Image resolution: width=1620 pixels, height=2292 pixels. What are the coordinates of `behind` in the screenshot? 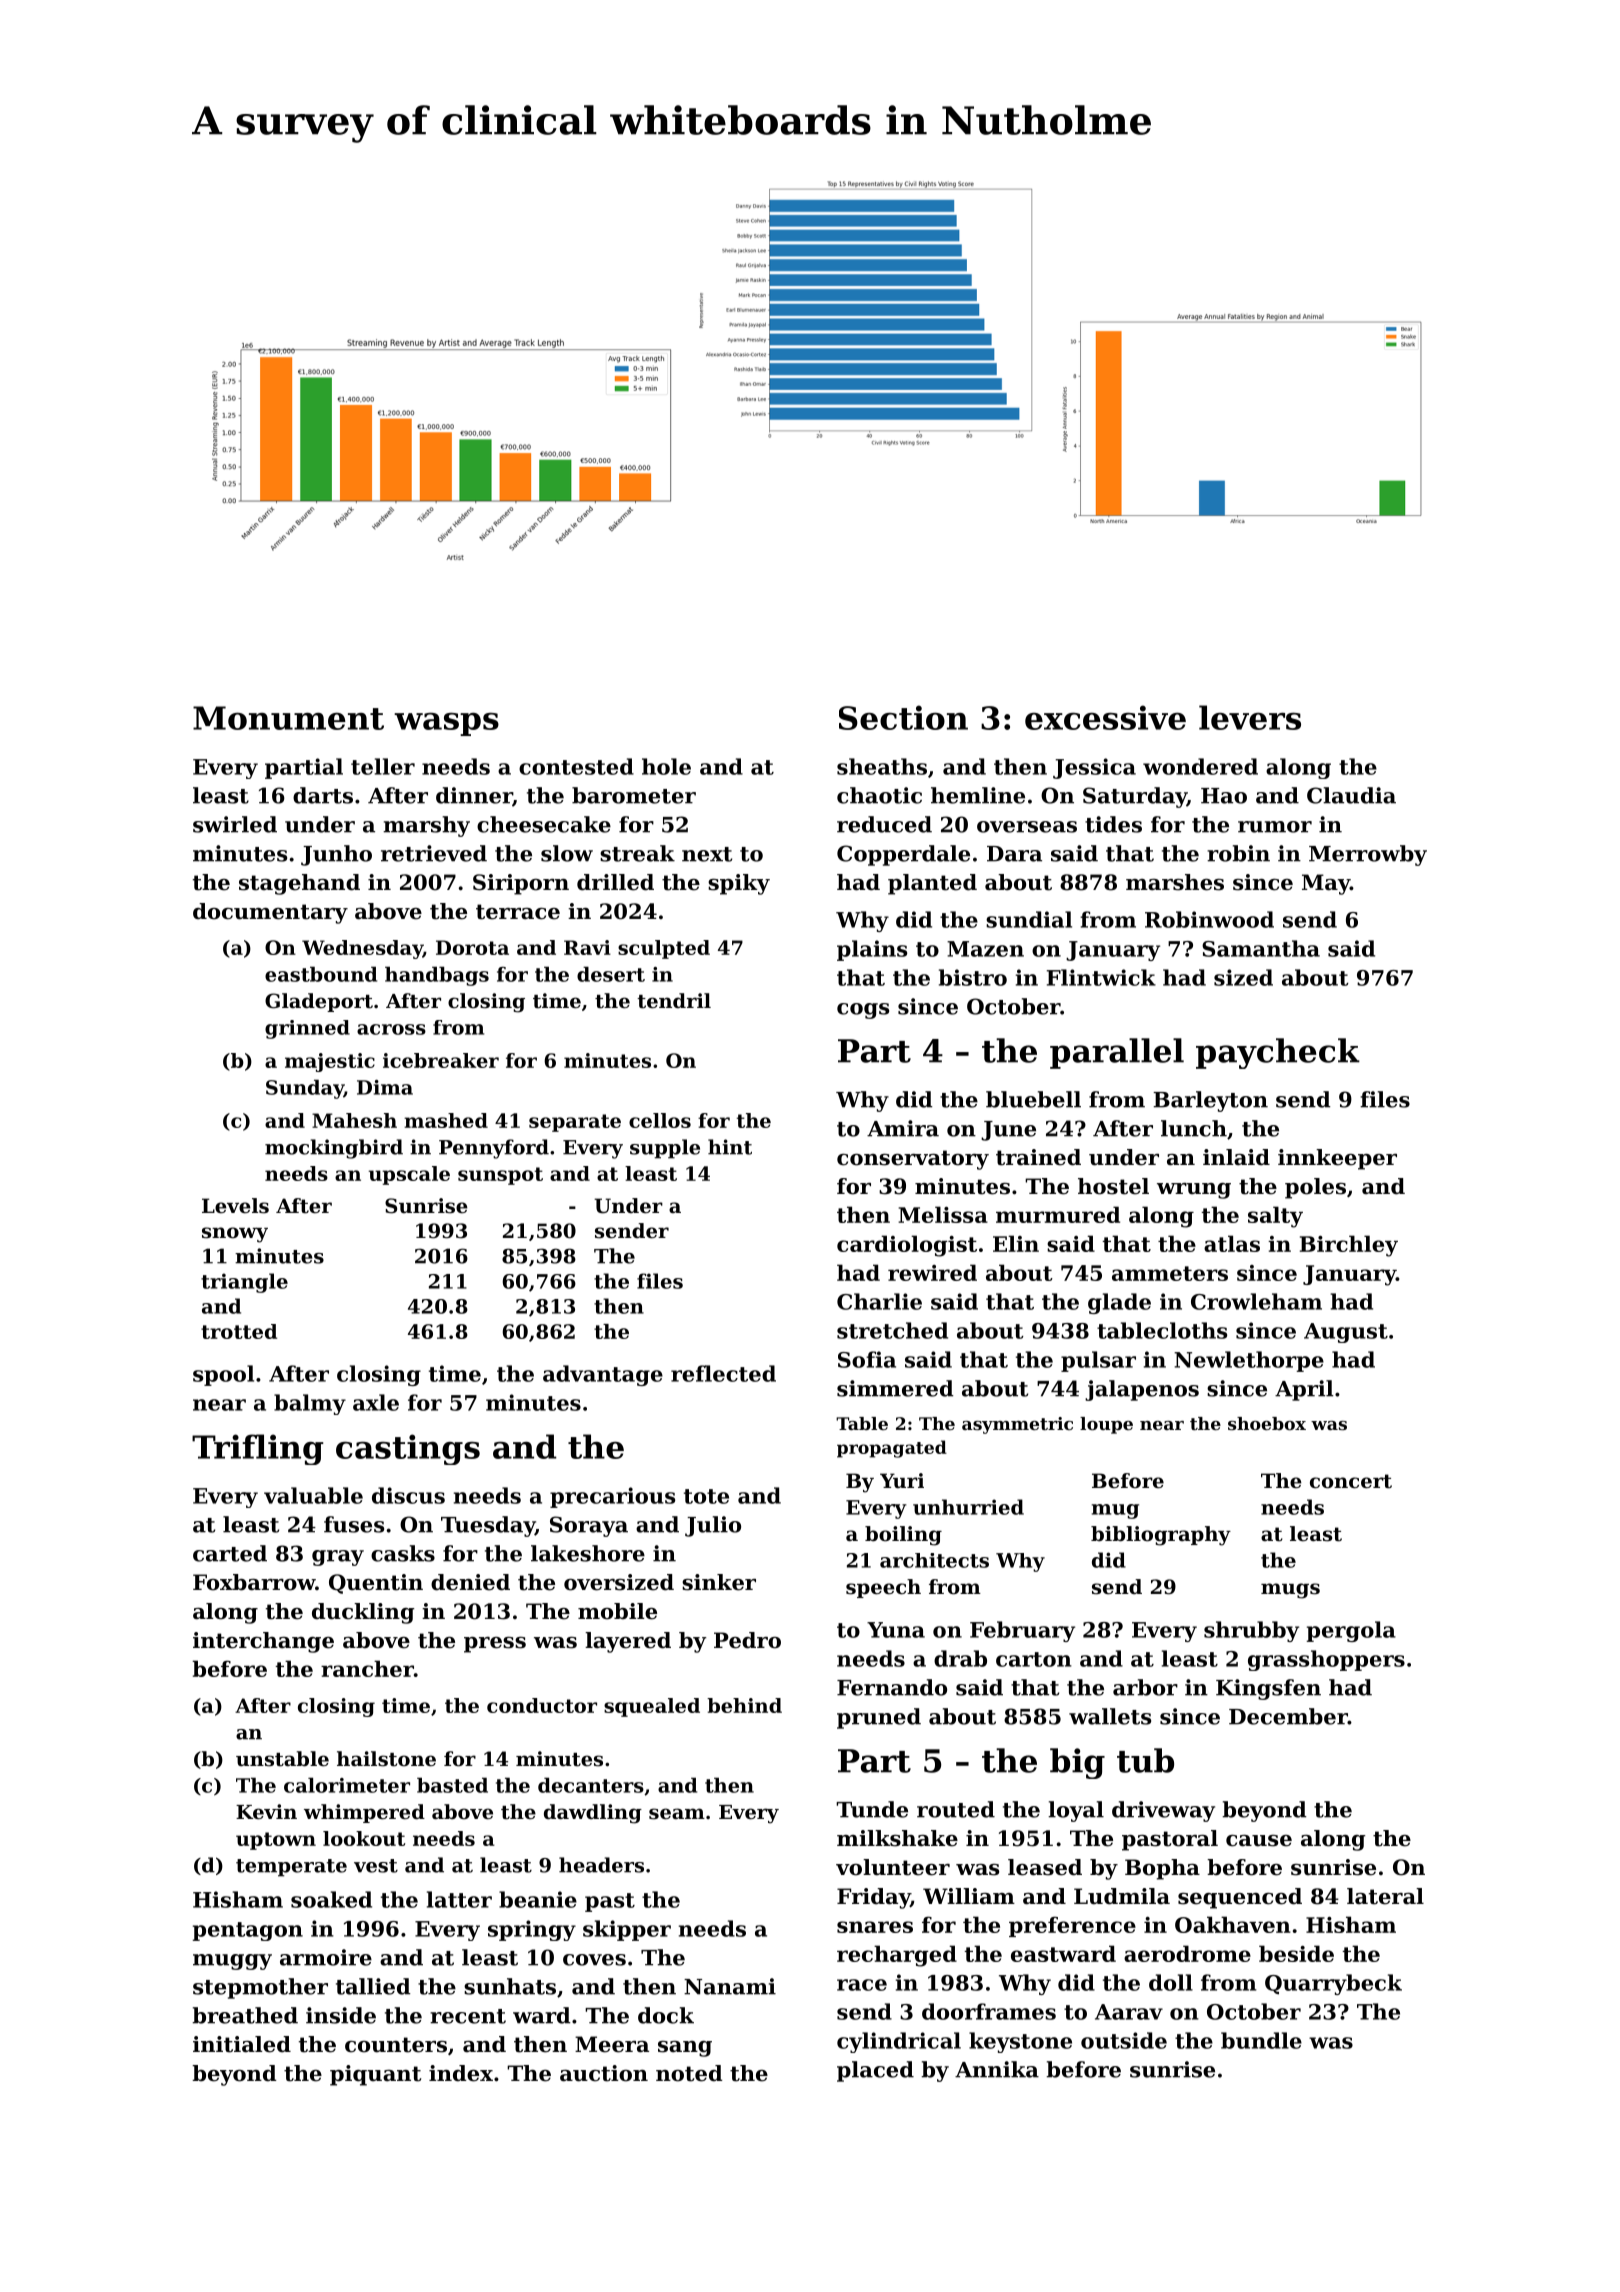 It's located at (744, 1705).
